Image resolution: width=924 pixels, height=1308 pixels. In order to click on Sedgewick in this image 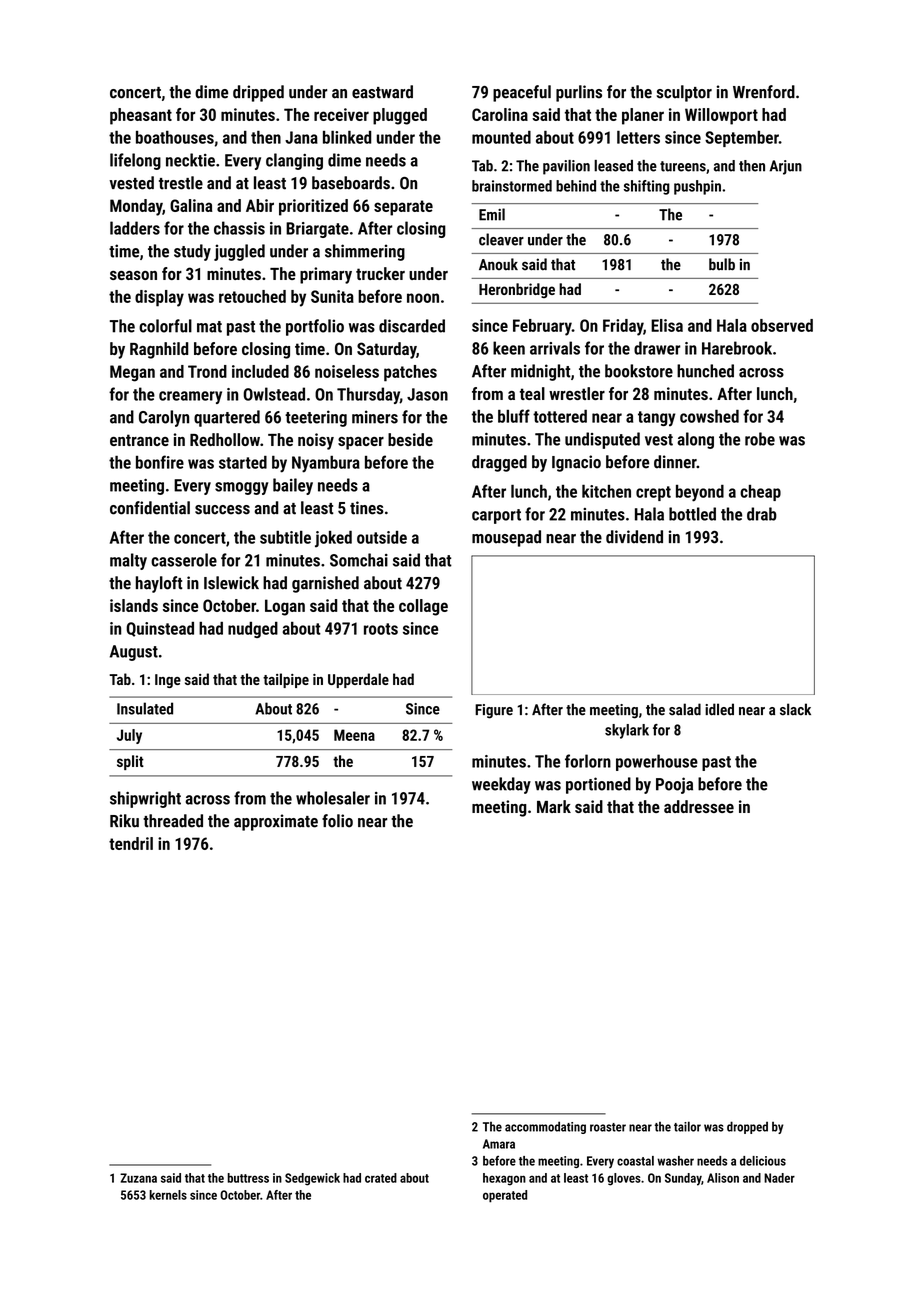, I will do `click(312, 1179)`.
